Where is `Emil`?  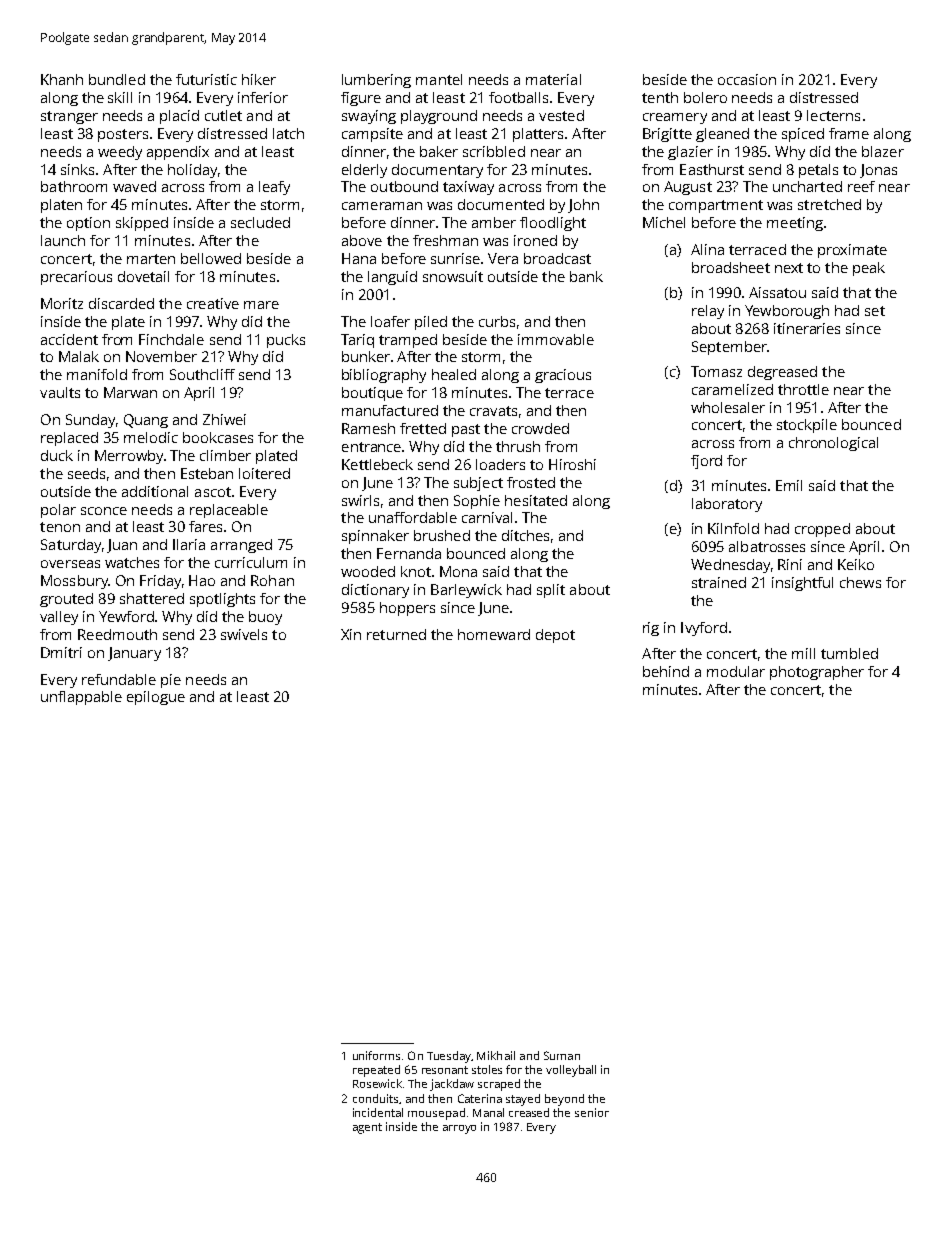 Emil is located at coordinates (789, 485).
